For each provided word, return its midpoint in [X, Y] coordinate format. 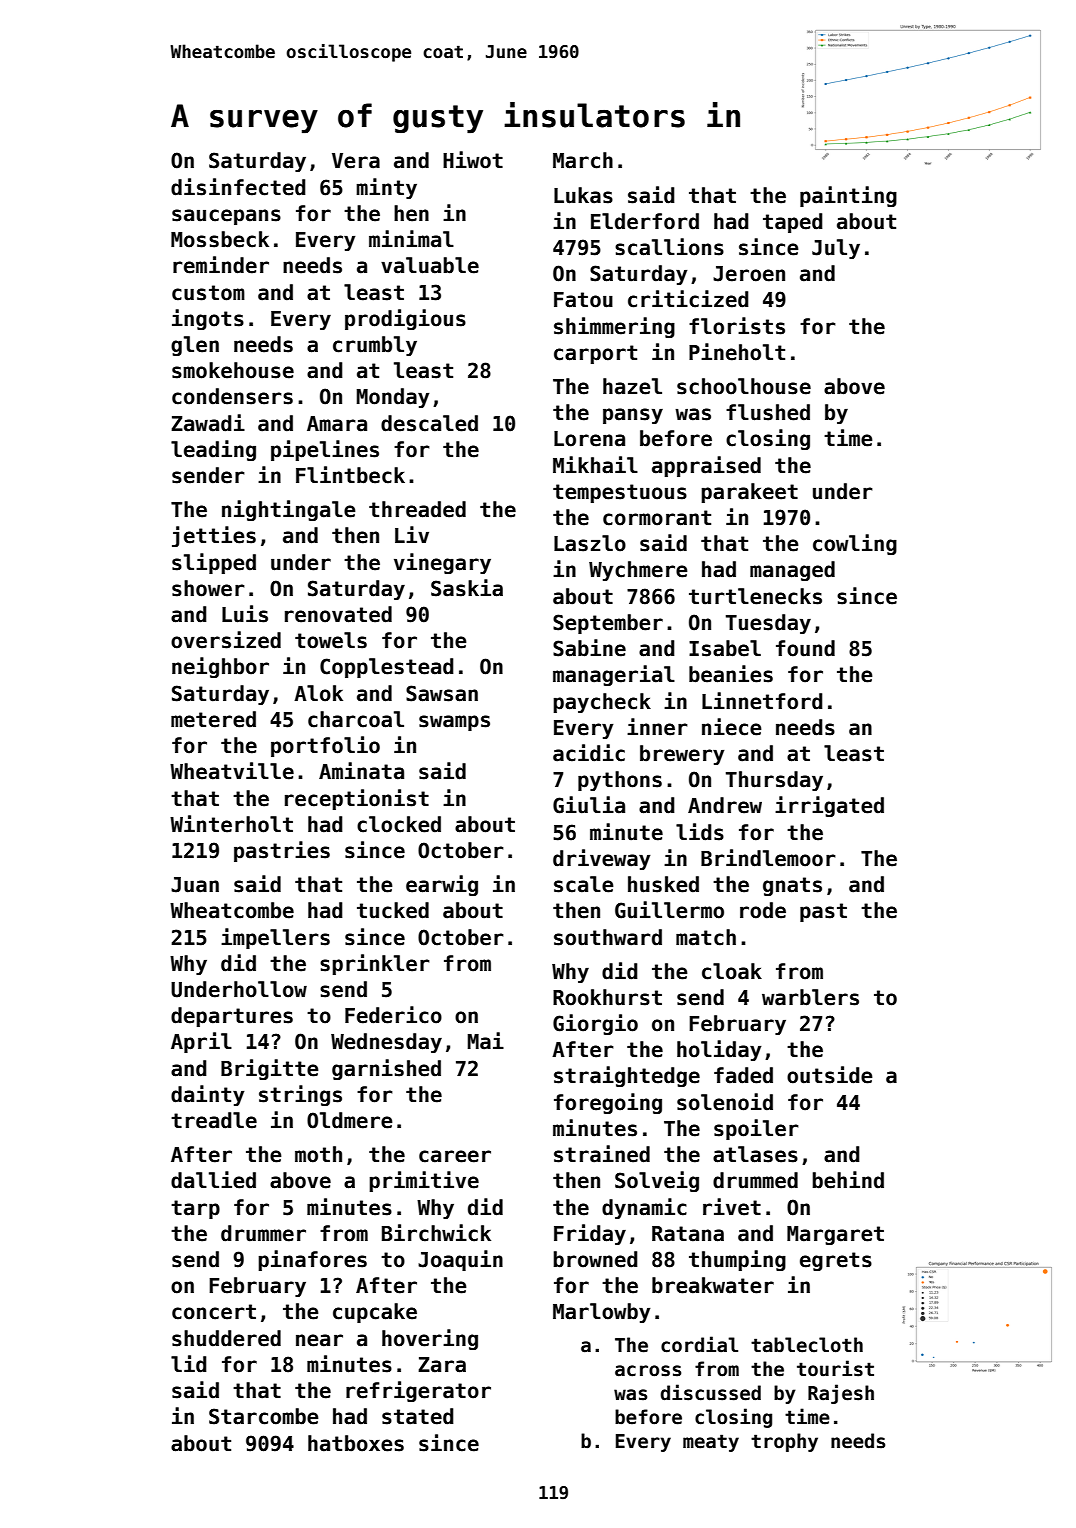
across [648, 1371]
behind [848, 1180]
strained [602, 1154]
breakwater [713, 1285]
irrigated [829, 806]
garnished [386, 1069]
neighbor [220, 667]
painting [848, 196]
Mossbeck [220, 239]
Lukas [583, 195]
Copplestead [387, 668]
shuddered [226, 1338]
